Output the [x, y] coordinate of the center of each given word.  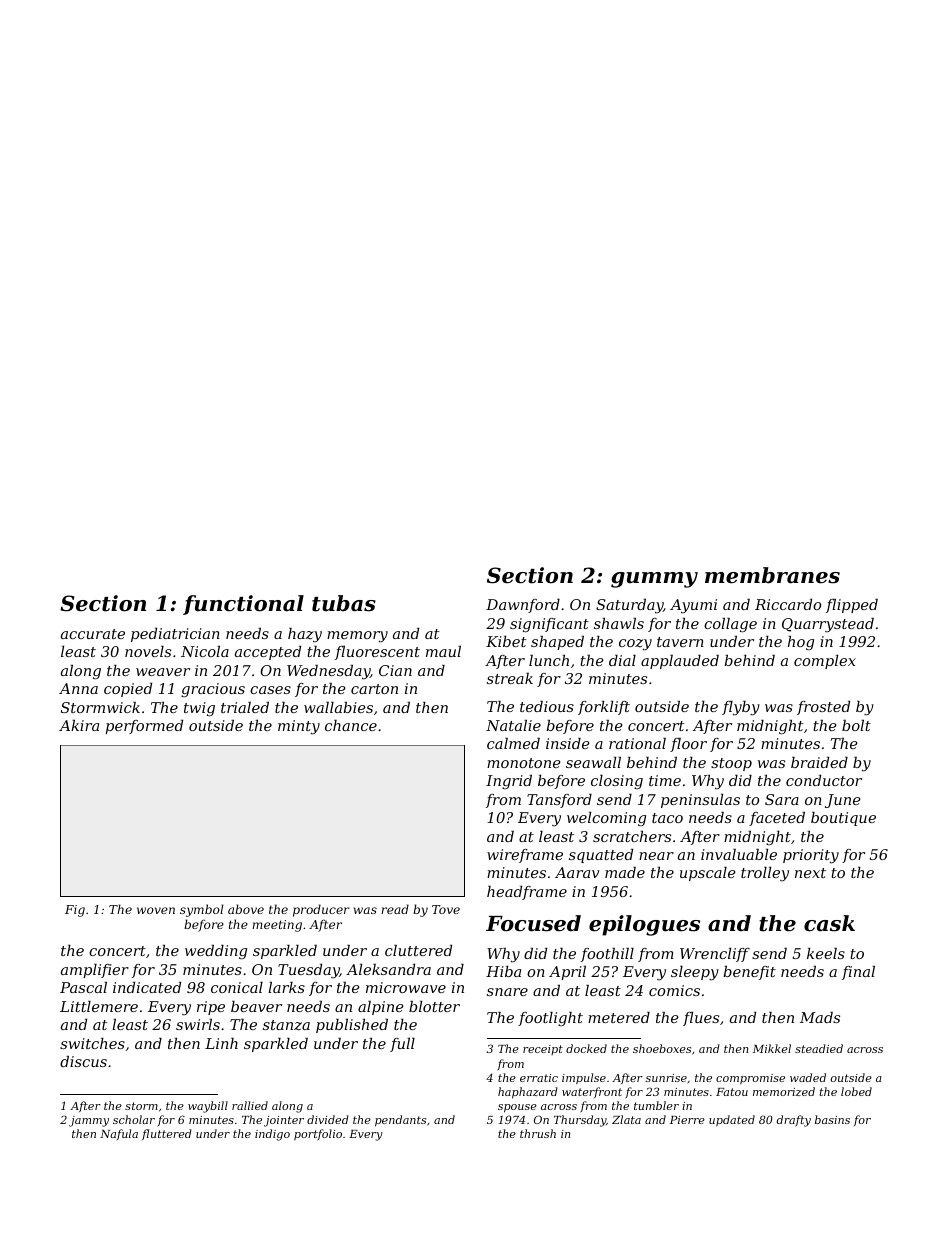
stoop [731, 764]
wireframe [525, 856]
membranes [772, 575]
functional [243, 605]
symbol [202, 910]
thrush [538, 1133]
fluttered [167, 1134]
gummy [654, 580]
